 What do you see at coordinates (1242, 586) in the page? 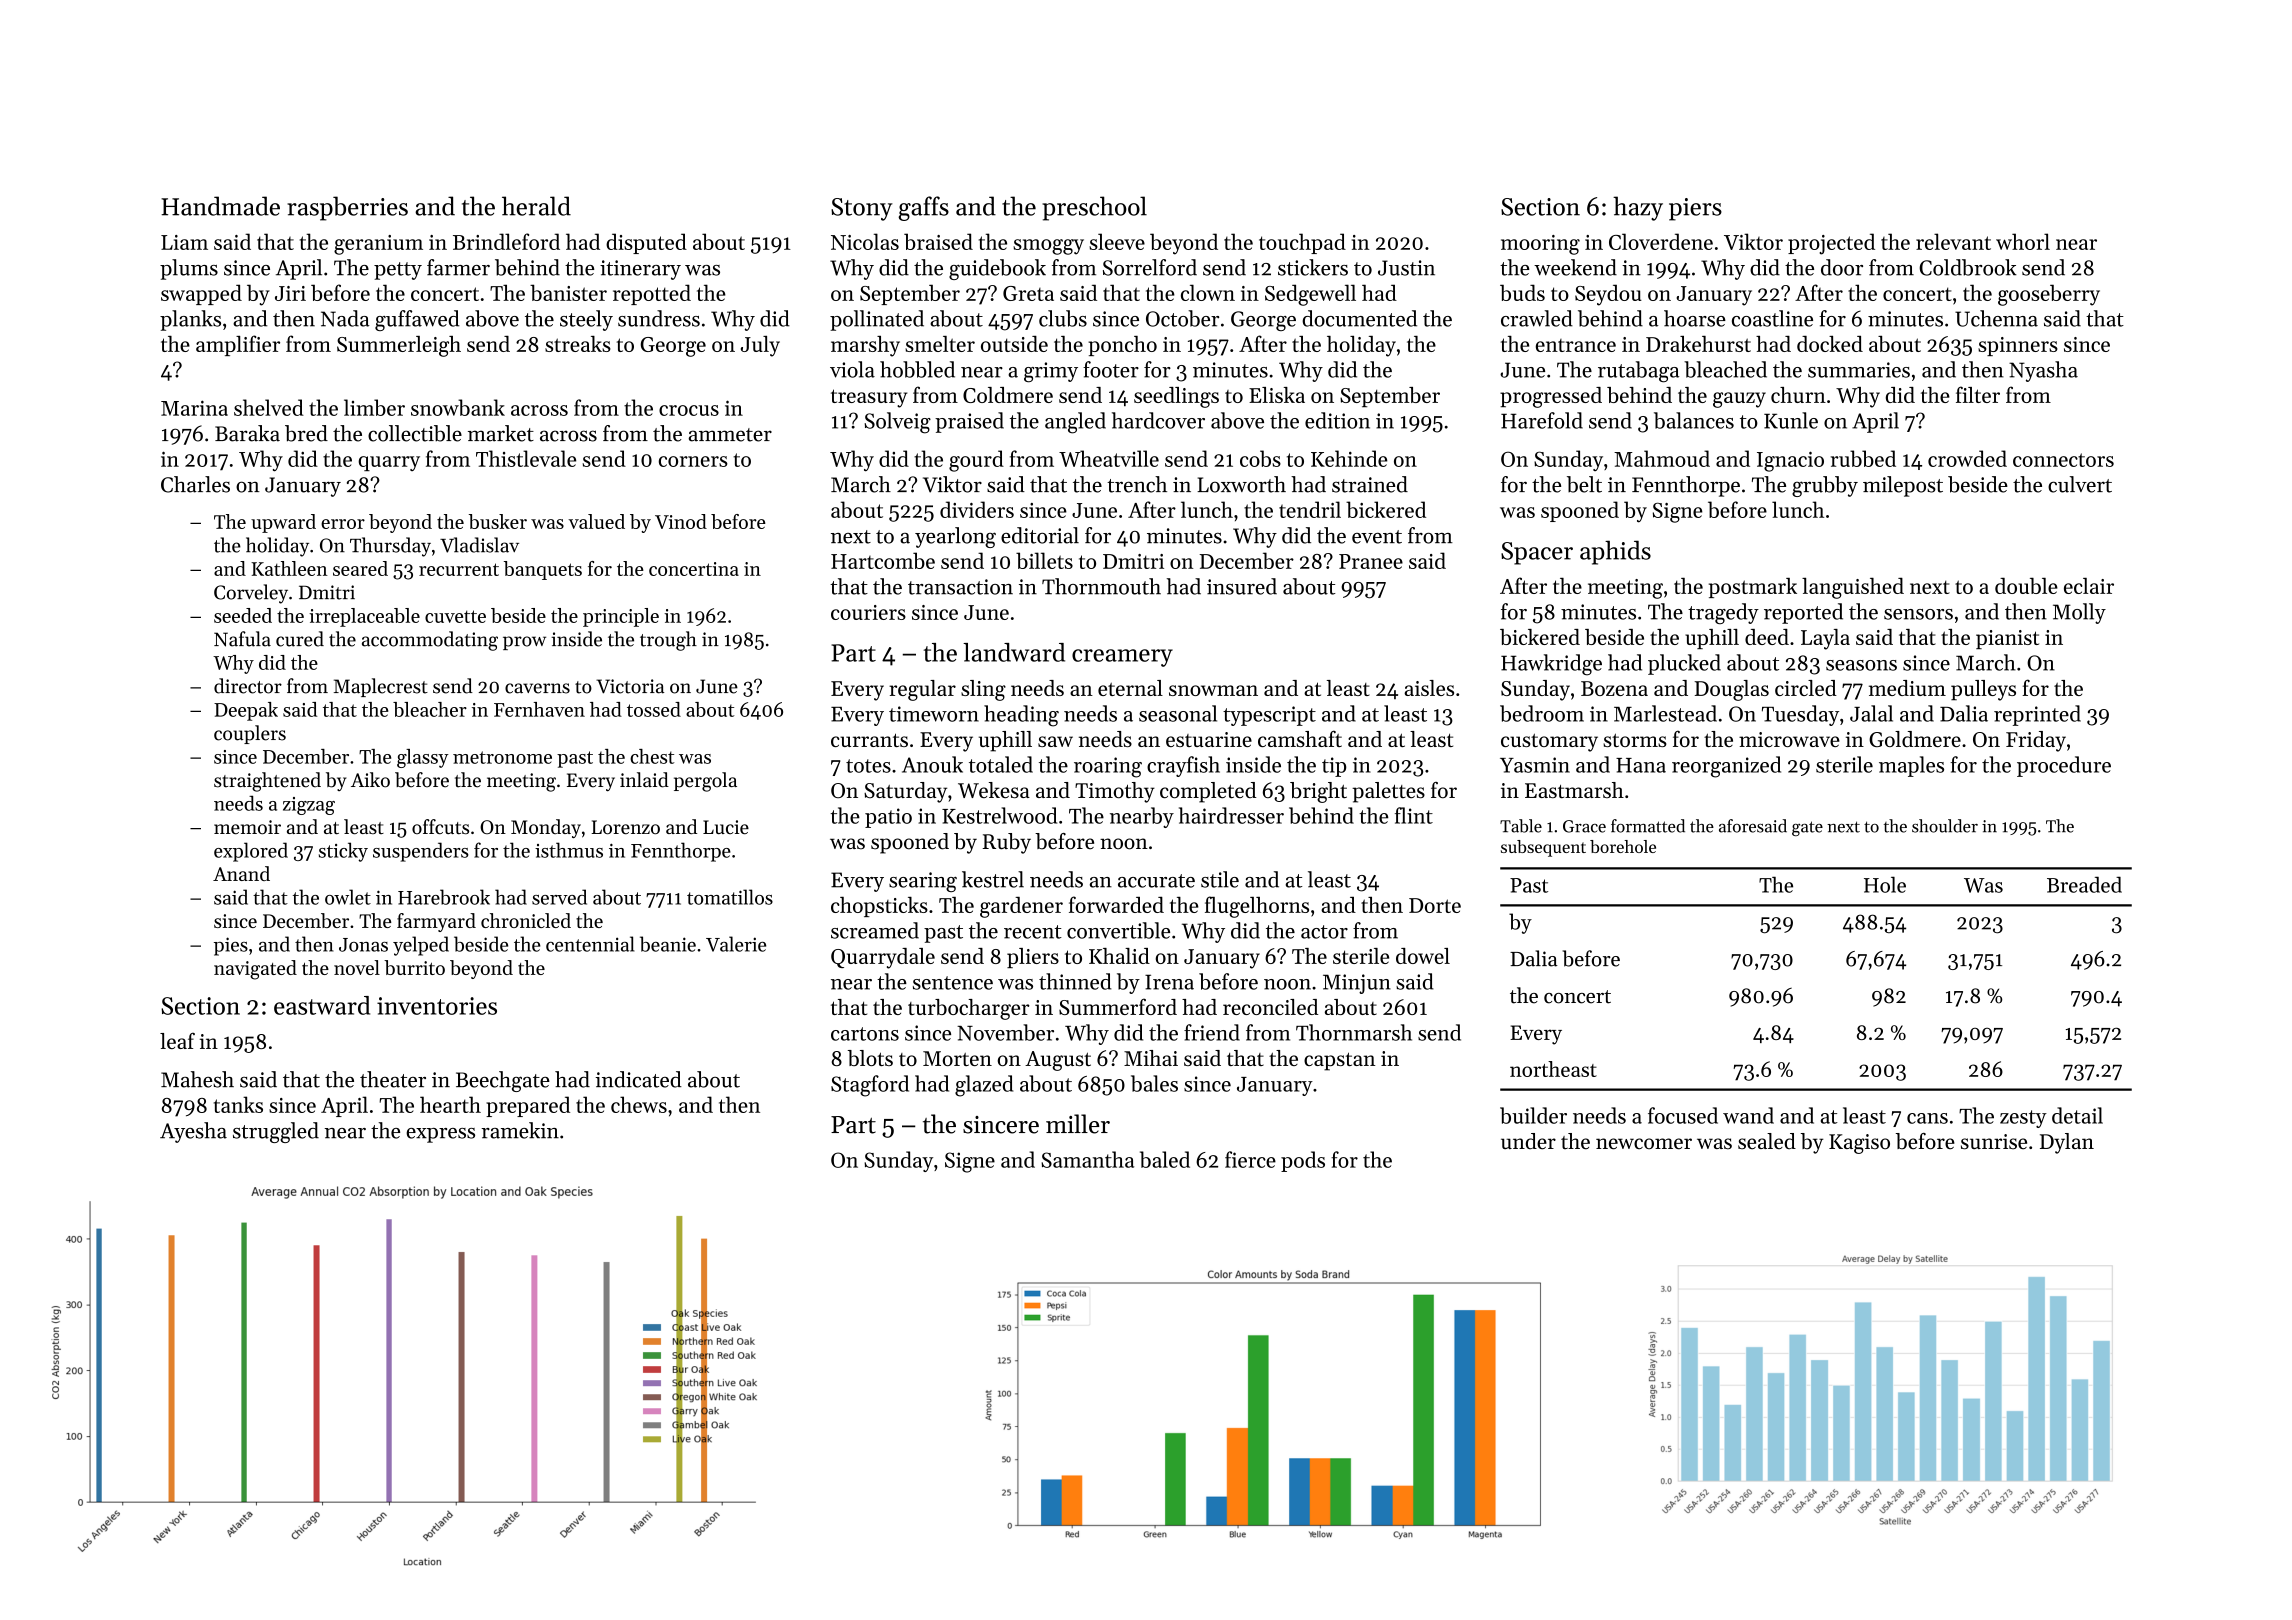
I see `insured` at bounding box center [1242, 586].
